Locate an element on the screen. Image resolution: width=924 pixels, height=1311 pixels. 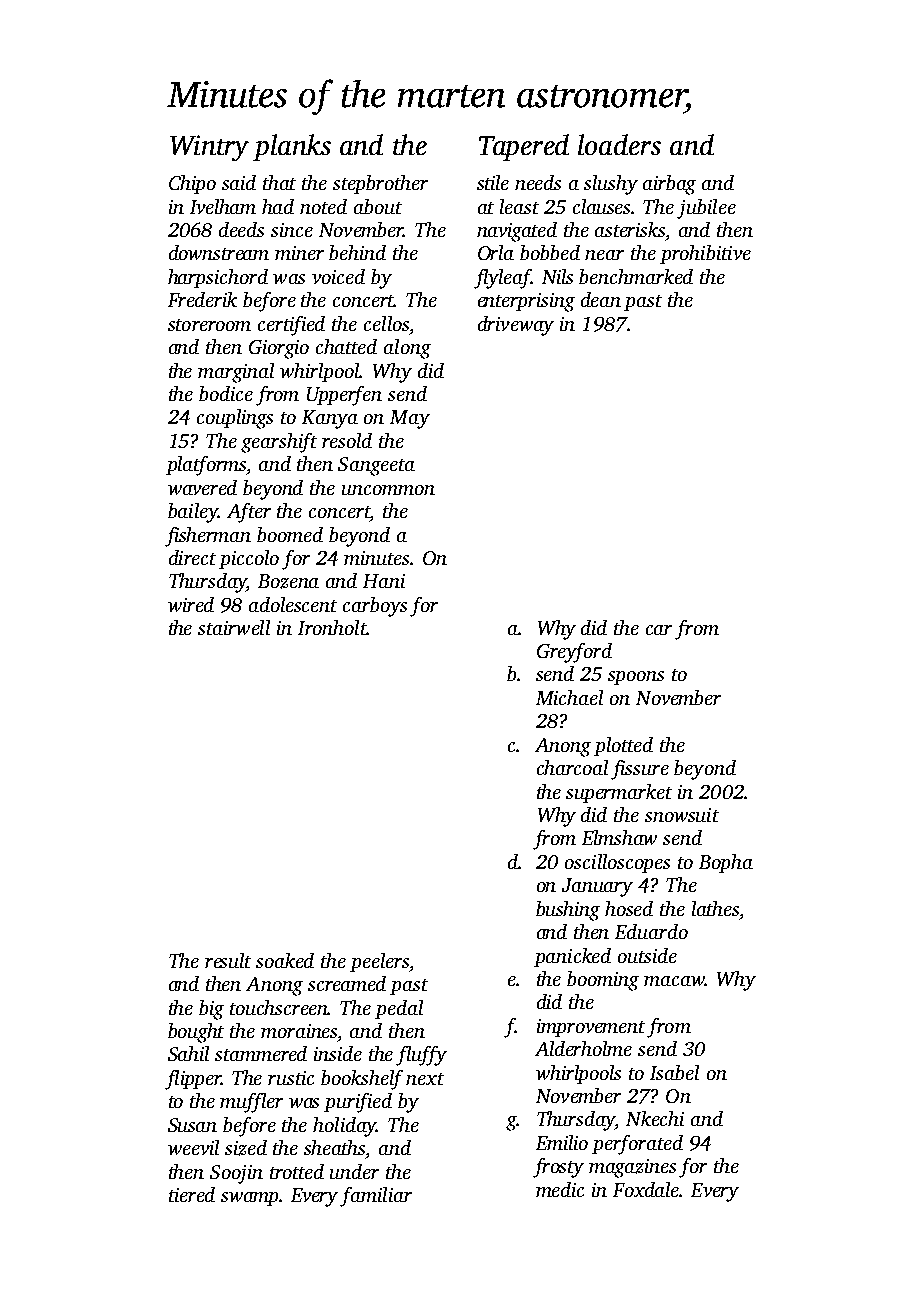
swamp is located at coordinates (249, 1199).
